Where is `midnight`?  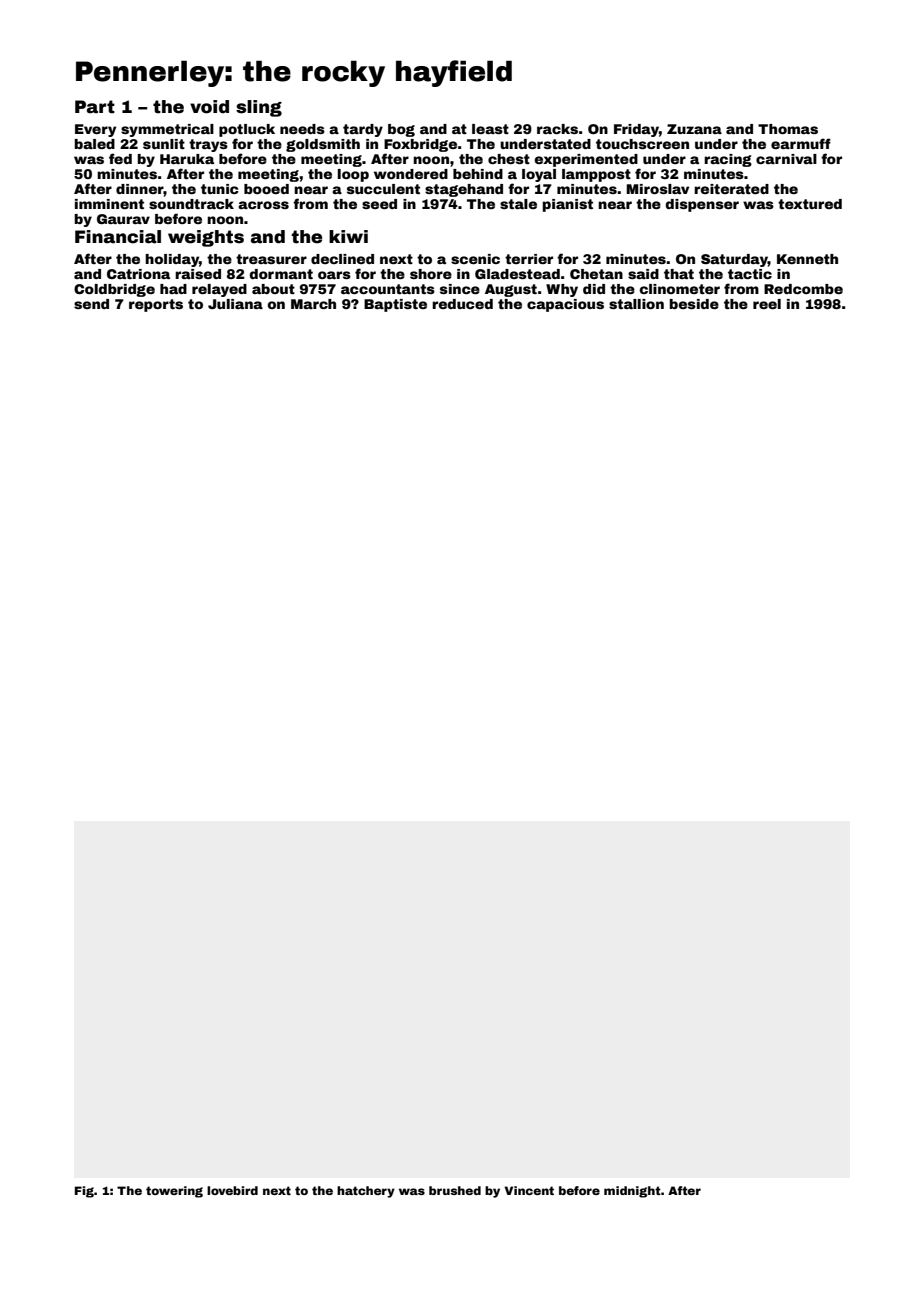 midnight is located at coordinates (632, 1192).
